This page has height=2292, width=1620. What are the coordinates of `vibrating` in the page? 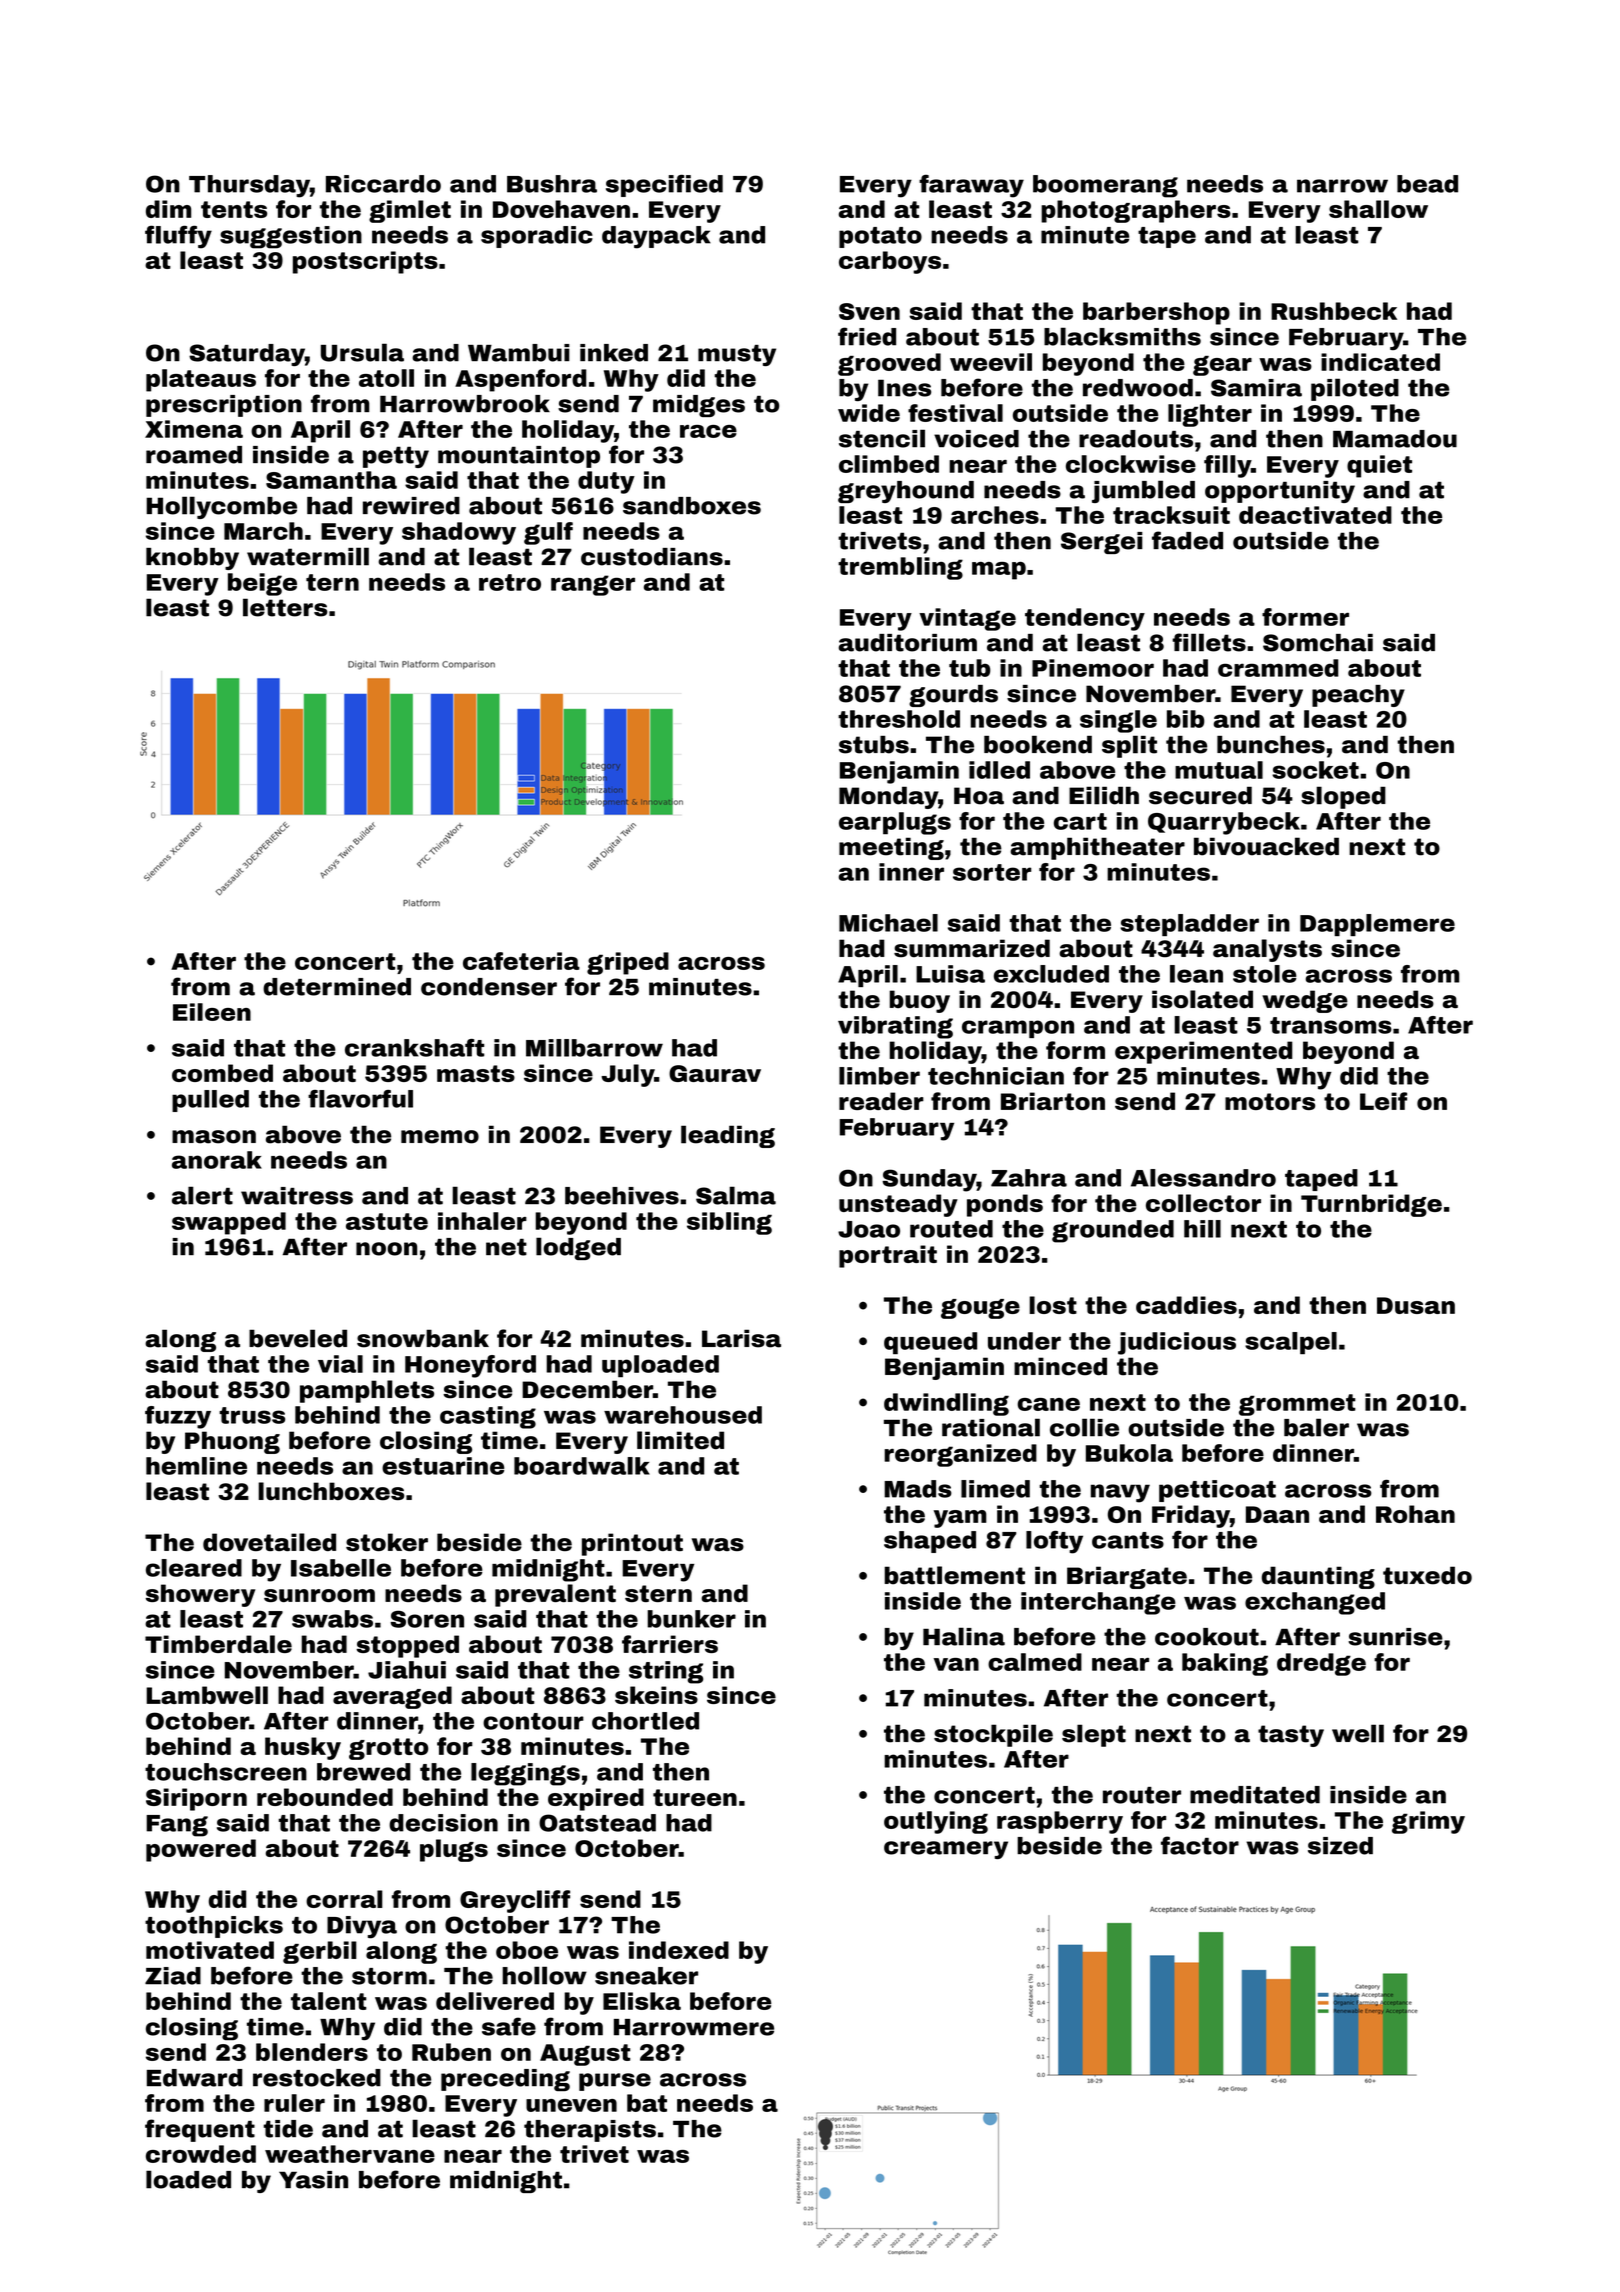 It's located at (895, 1027).
